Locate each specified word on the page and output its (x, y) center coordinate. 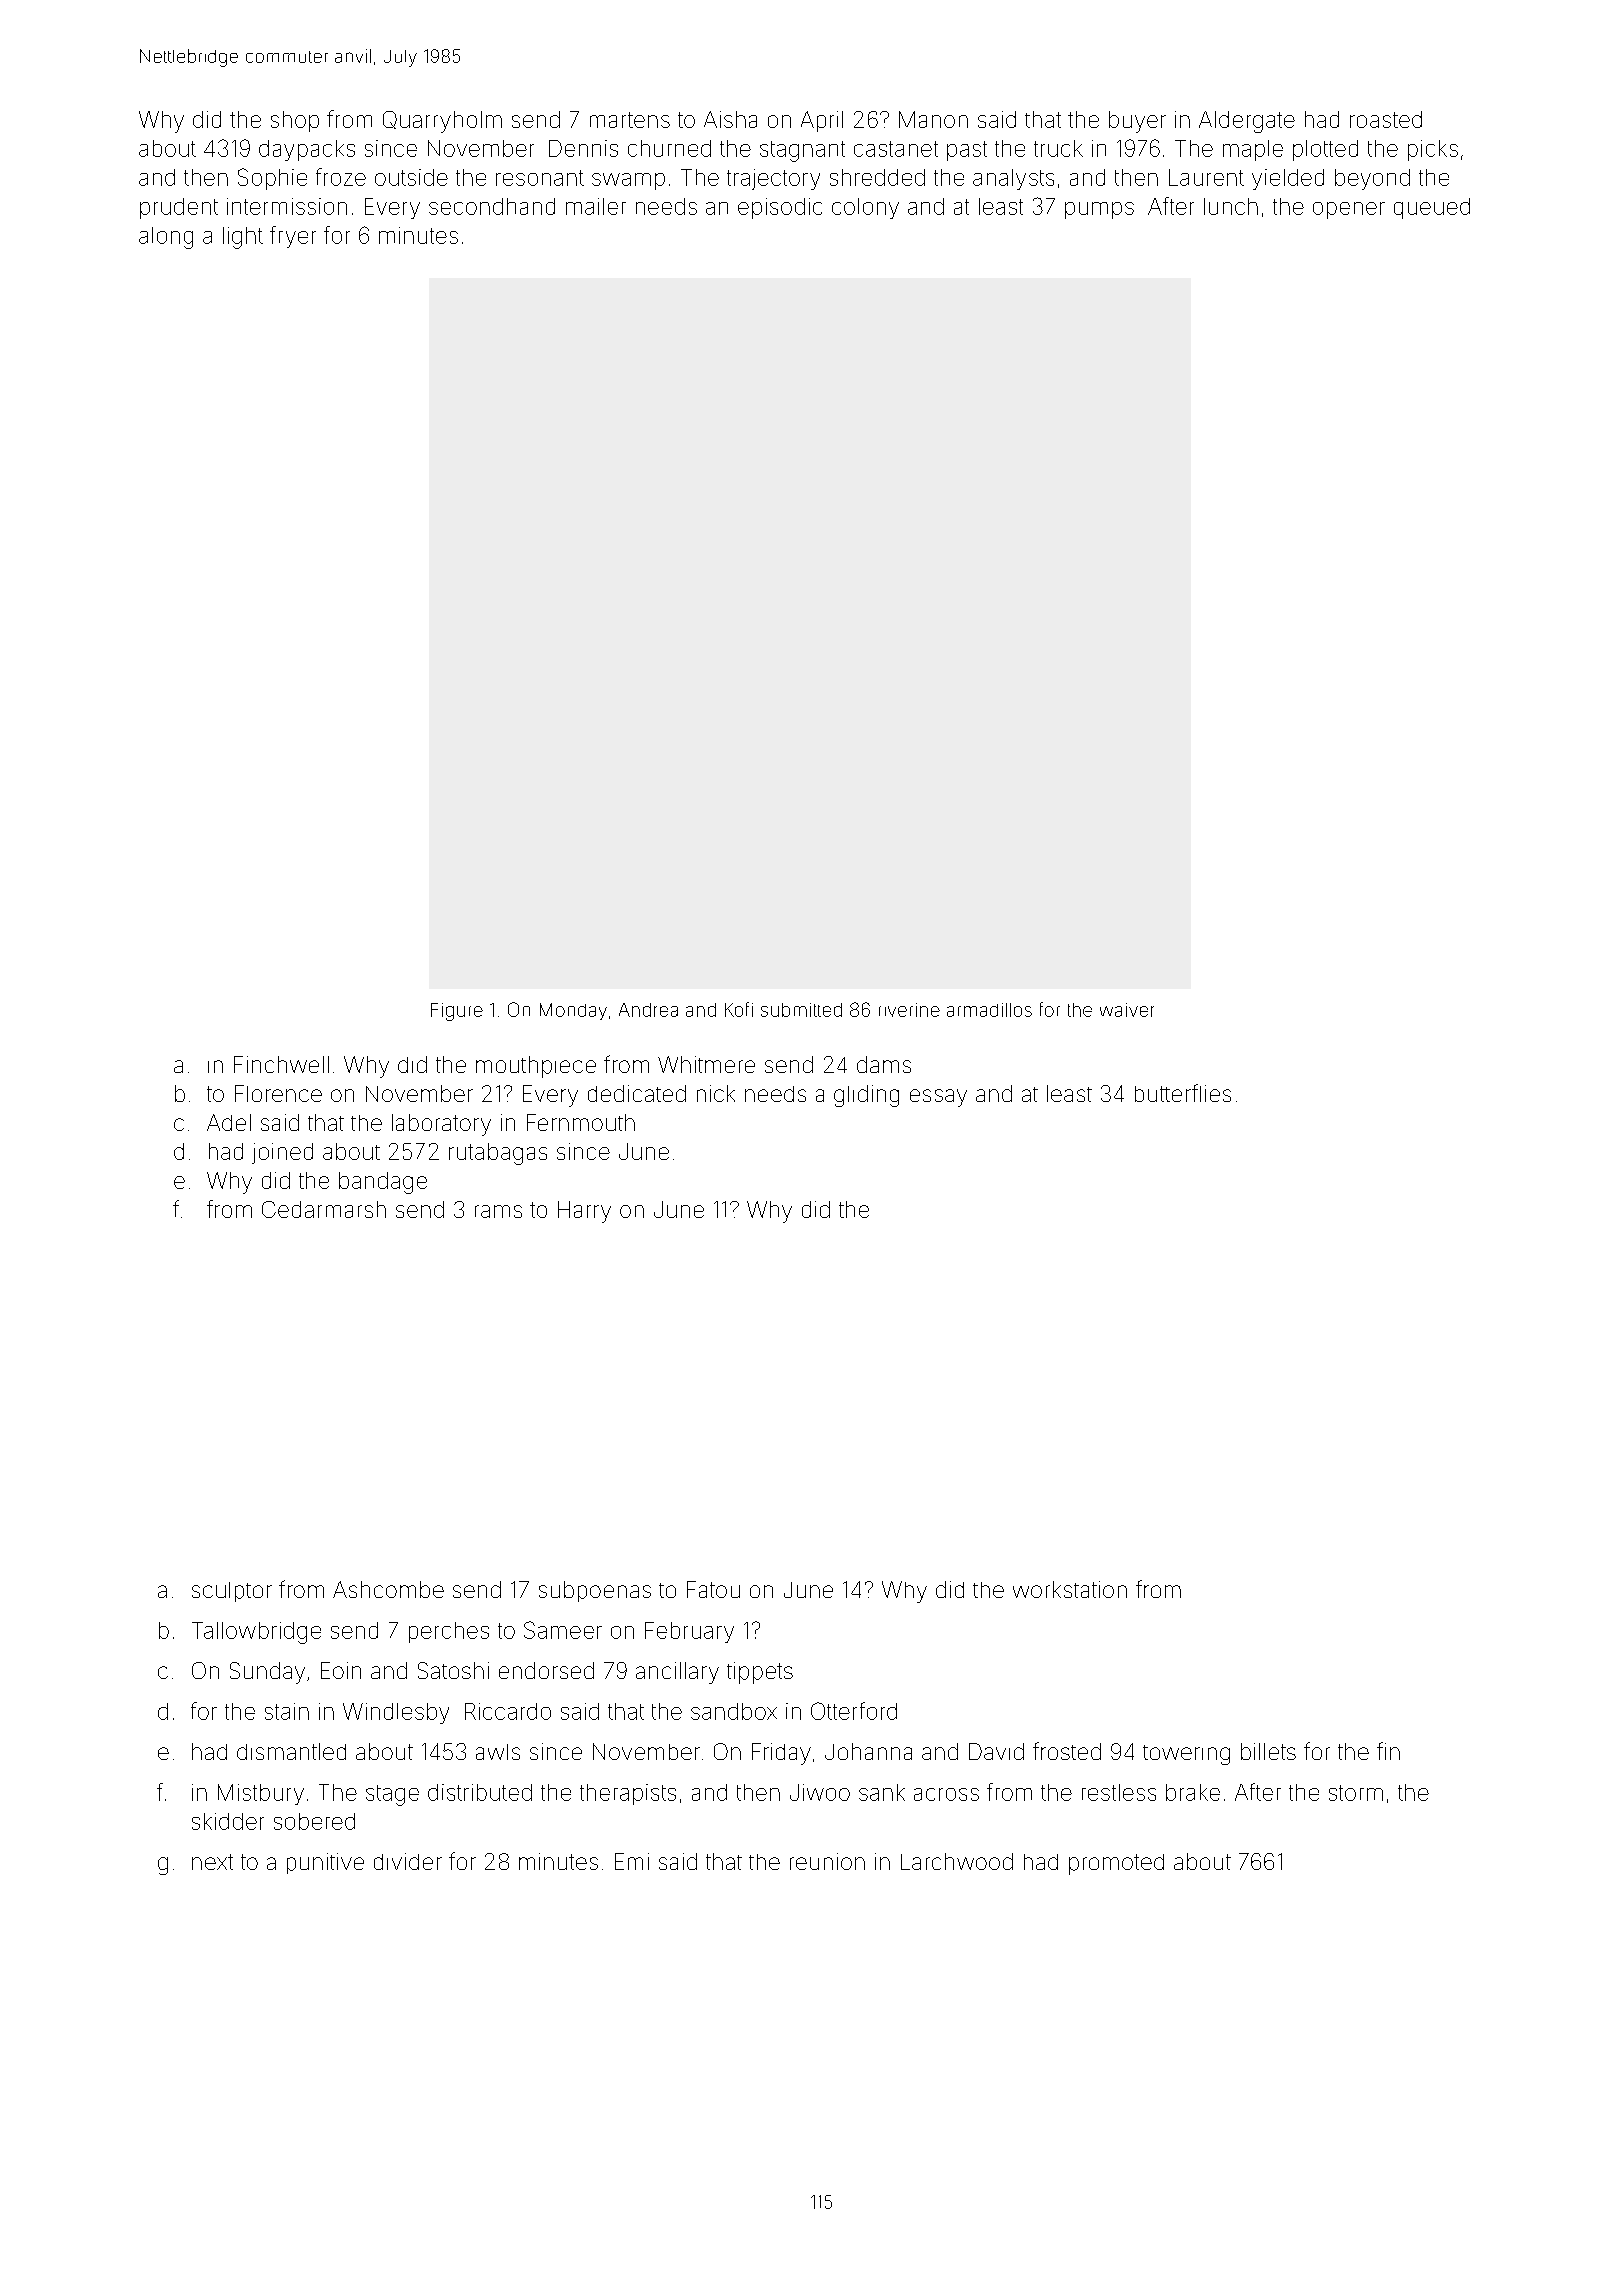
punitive (325, 1863)
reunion (827, 1861)
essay (938, 1098)
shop (295, 121)
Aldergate (1247, 122)
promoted (1116, 1864)
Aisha (730, 119)
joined (282, 1153)
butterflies (1183, 1093)
